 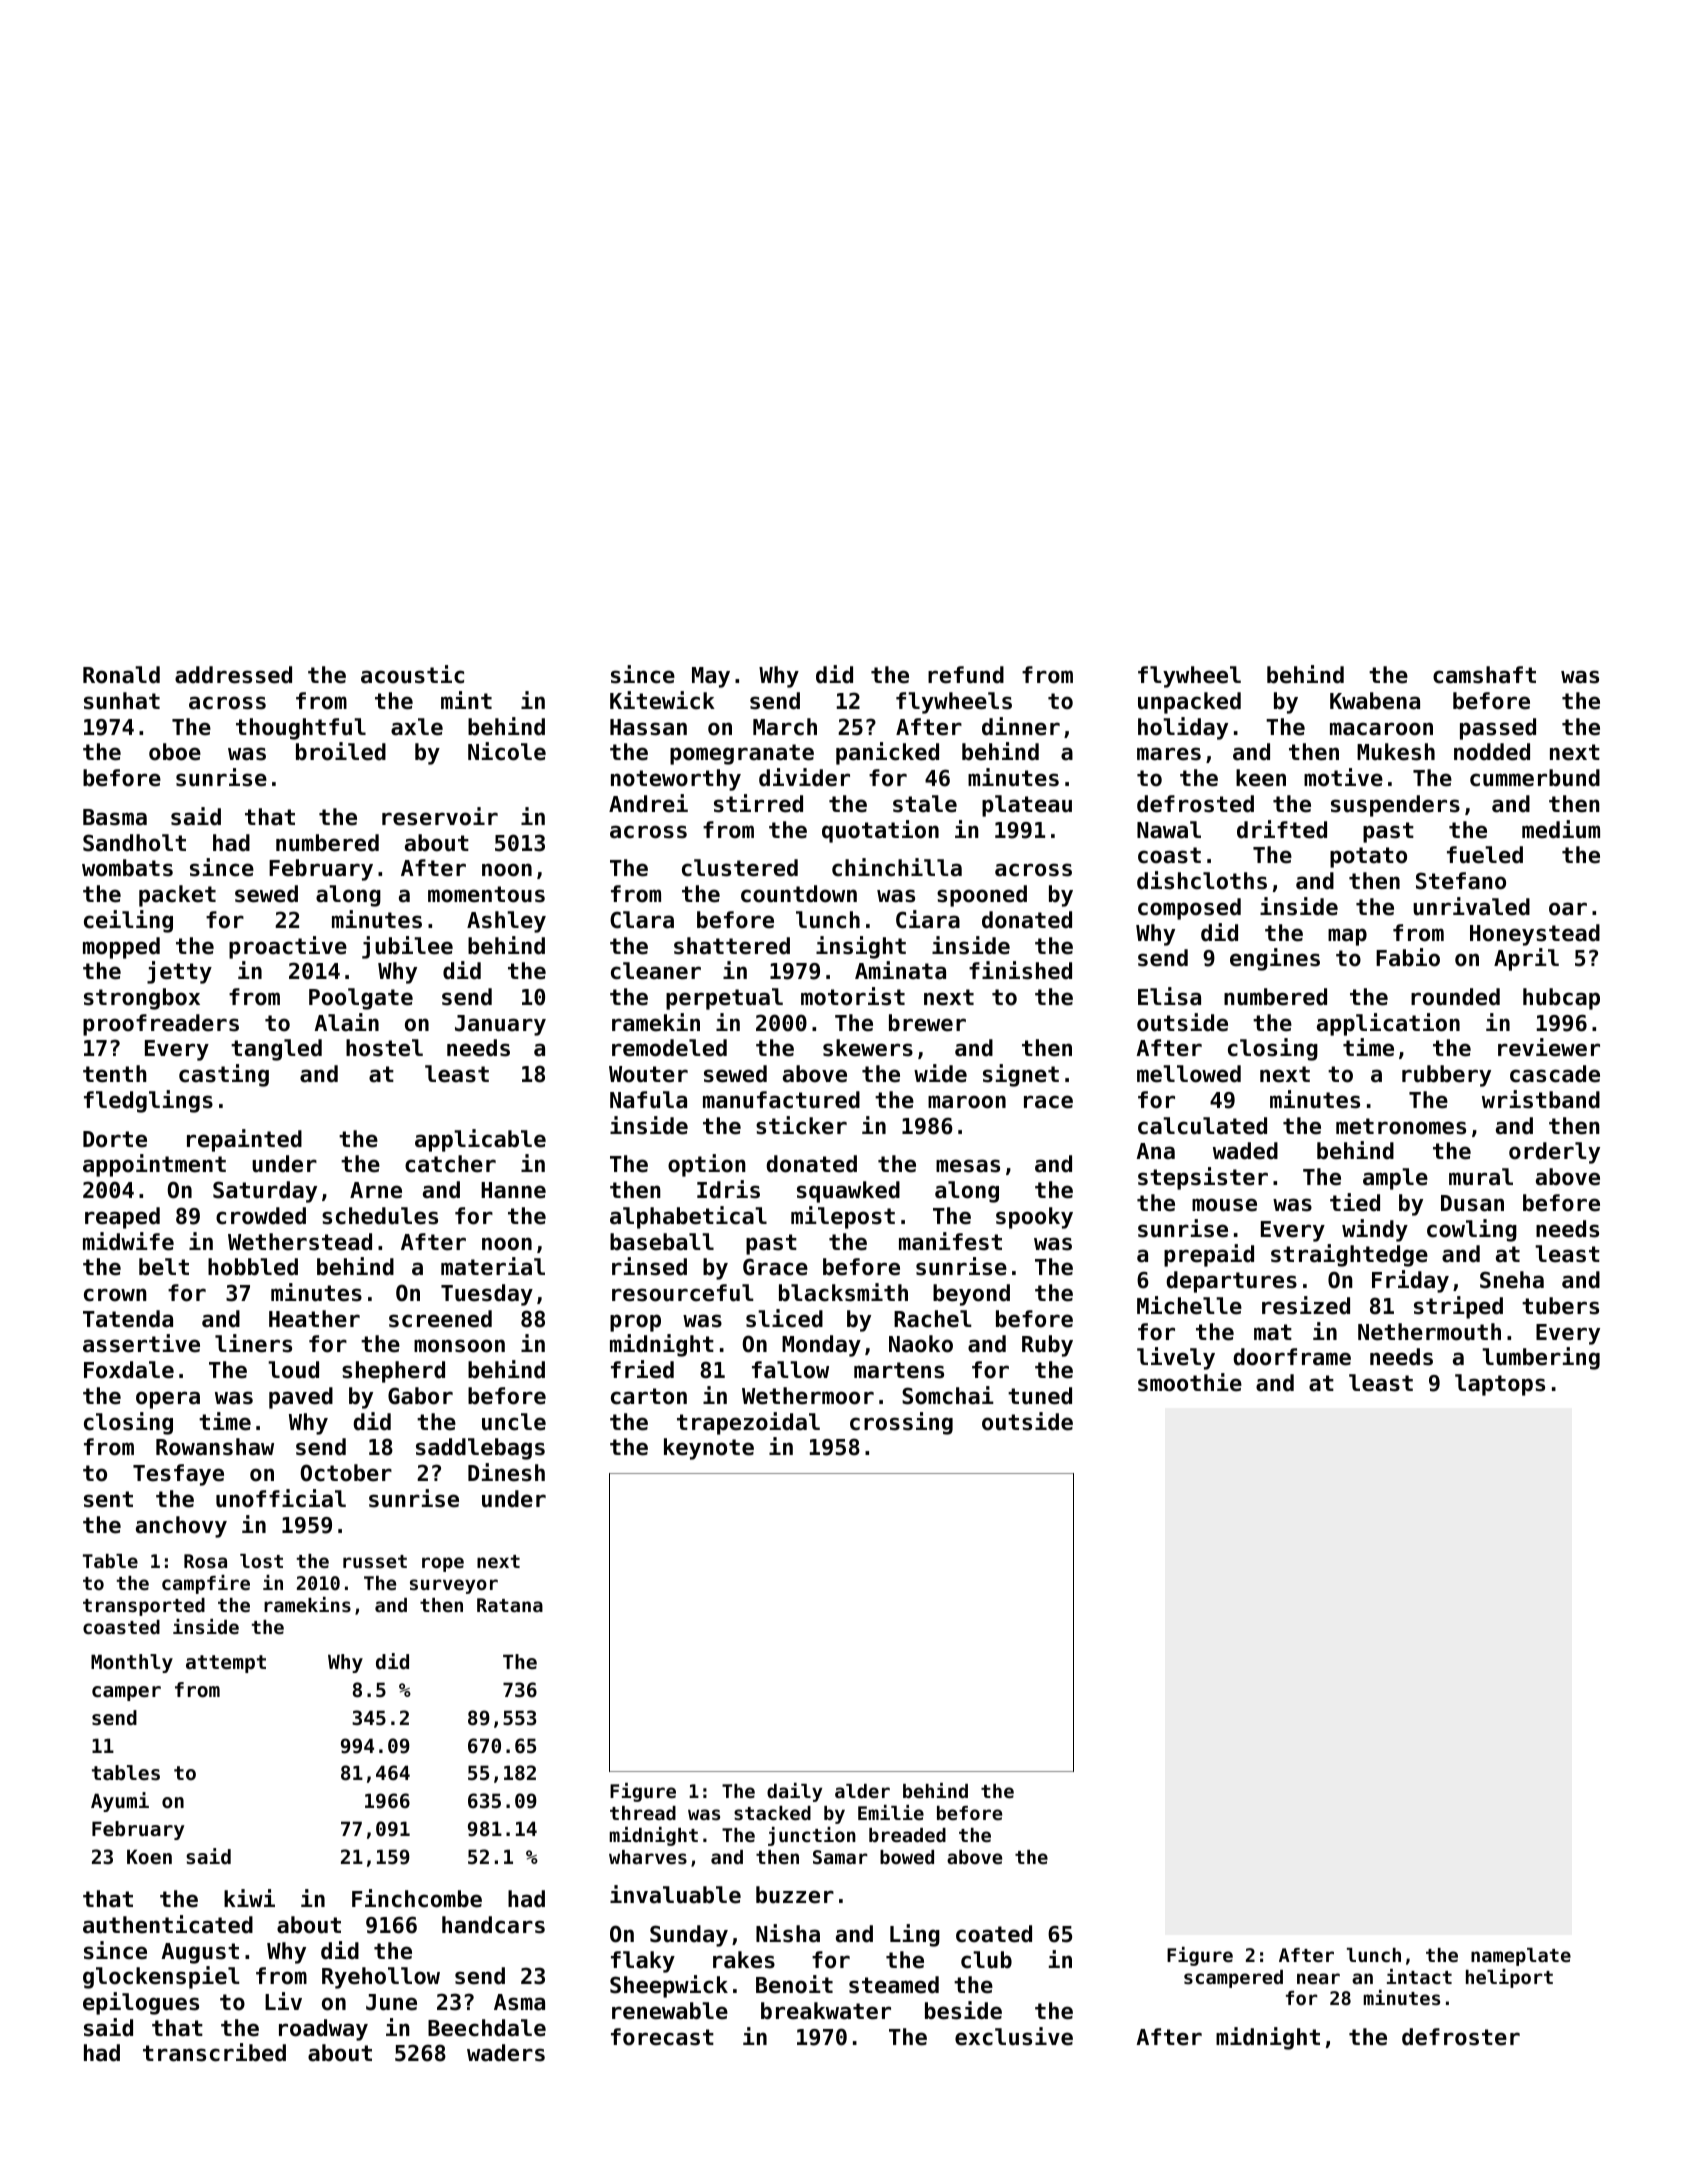 I want to click on passed, so click(x=1498, y=729).
